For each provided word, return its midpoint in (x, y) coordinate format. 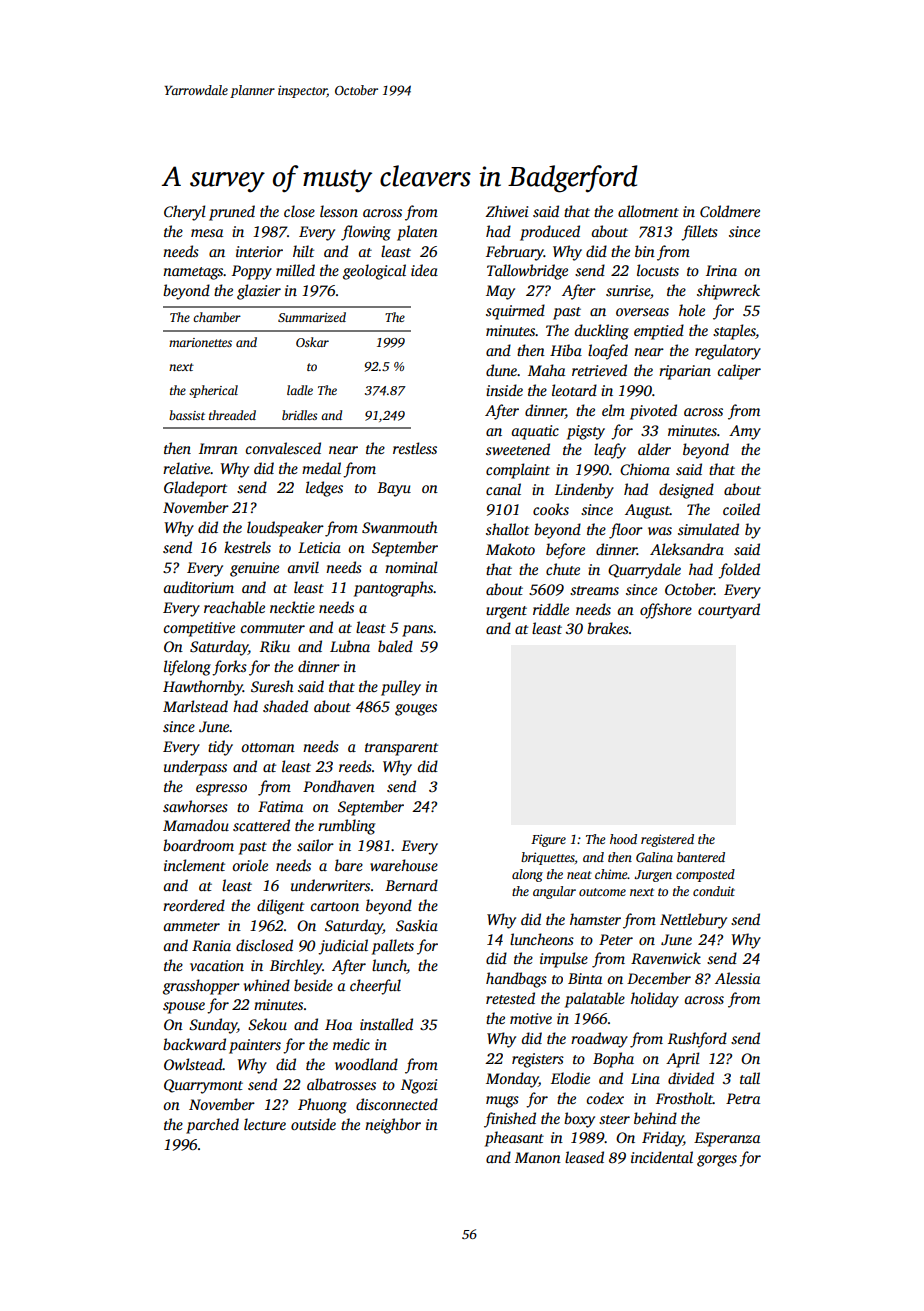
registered (667, 840)
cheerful (375, 987)
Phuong (322, 1106)
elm (613, 410)
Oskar (312, 342)
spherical (213, 391)
